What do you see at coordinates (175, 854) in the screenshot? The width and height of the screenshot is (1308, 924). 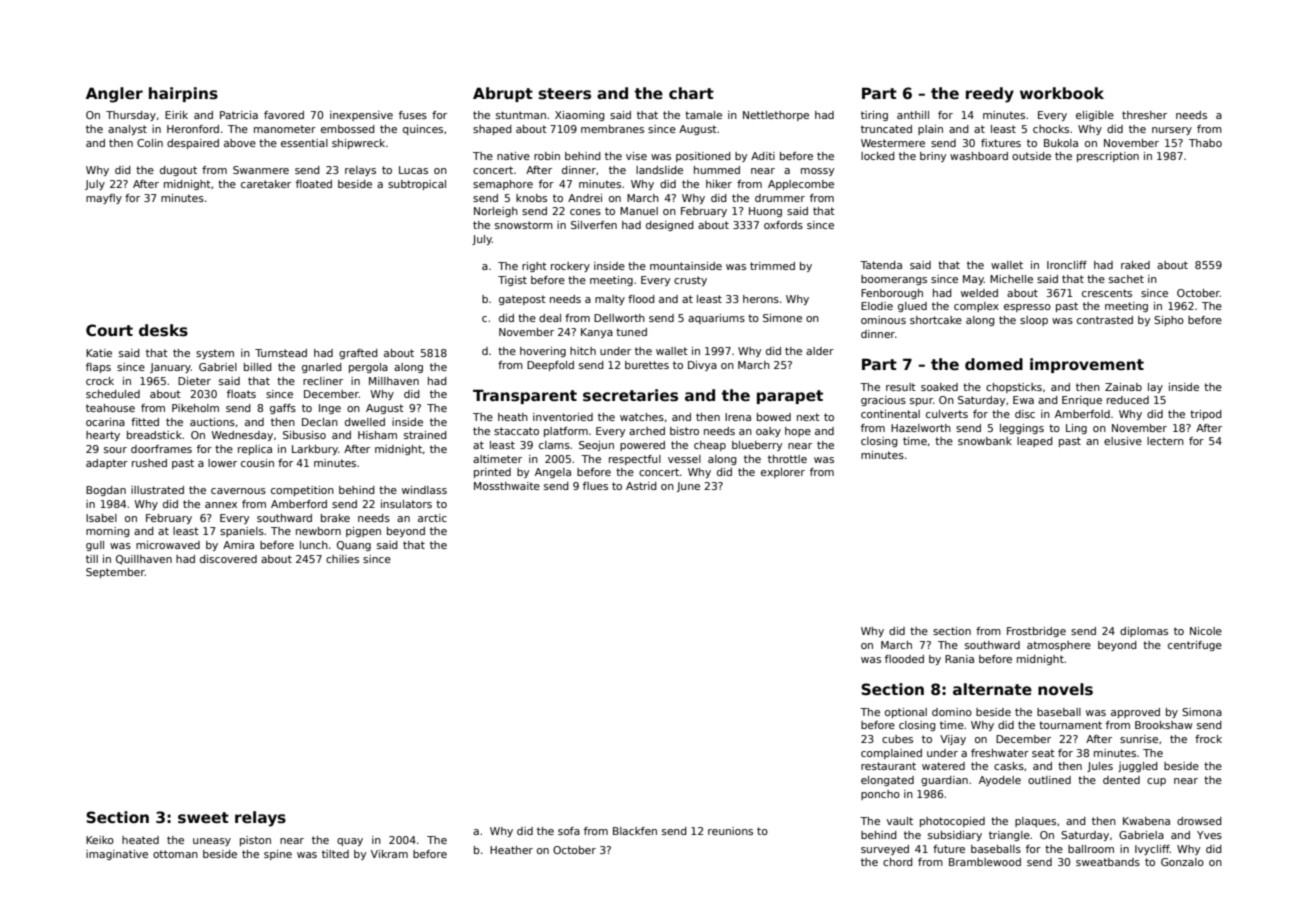 I see `ottoman` at bounding box center [175, 854].
